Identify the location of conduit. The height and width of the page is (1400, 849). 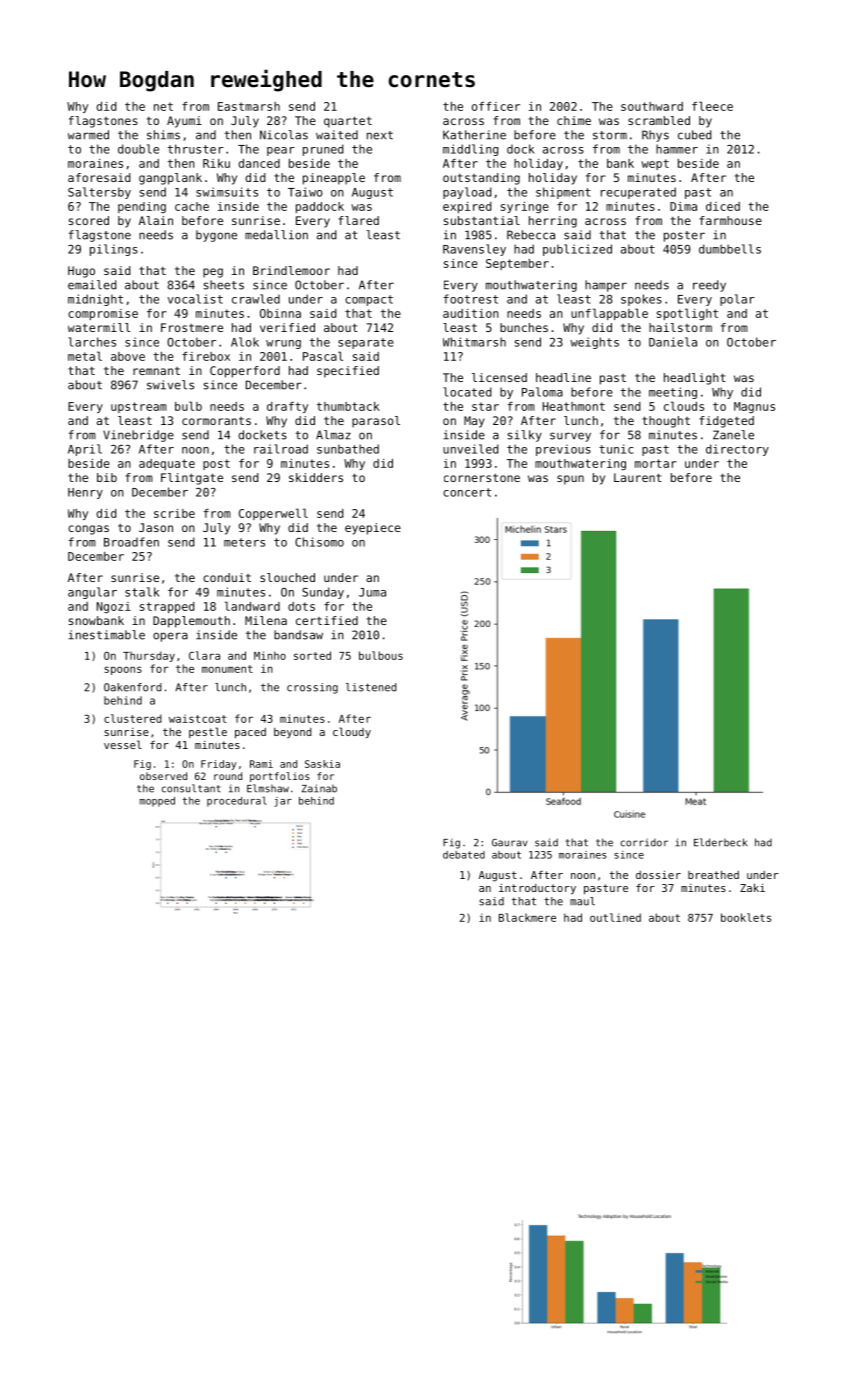
(227, 577).
